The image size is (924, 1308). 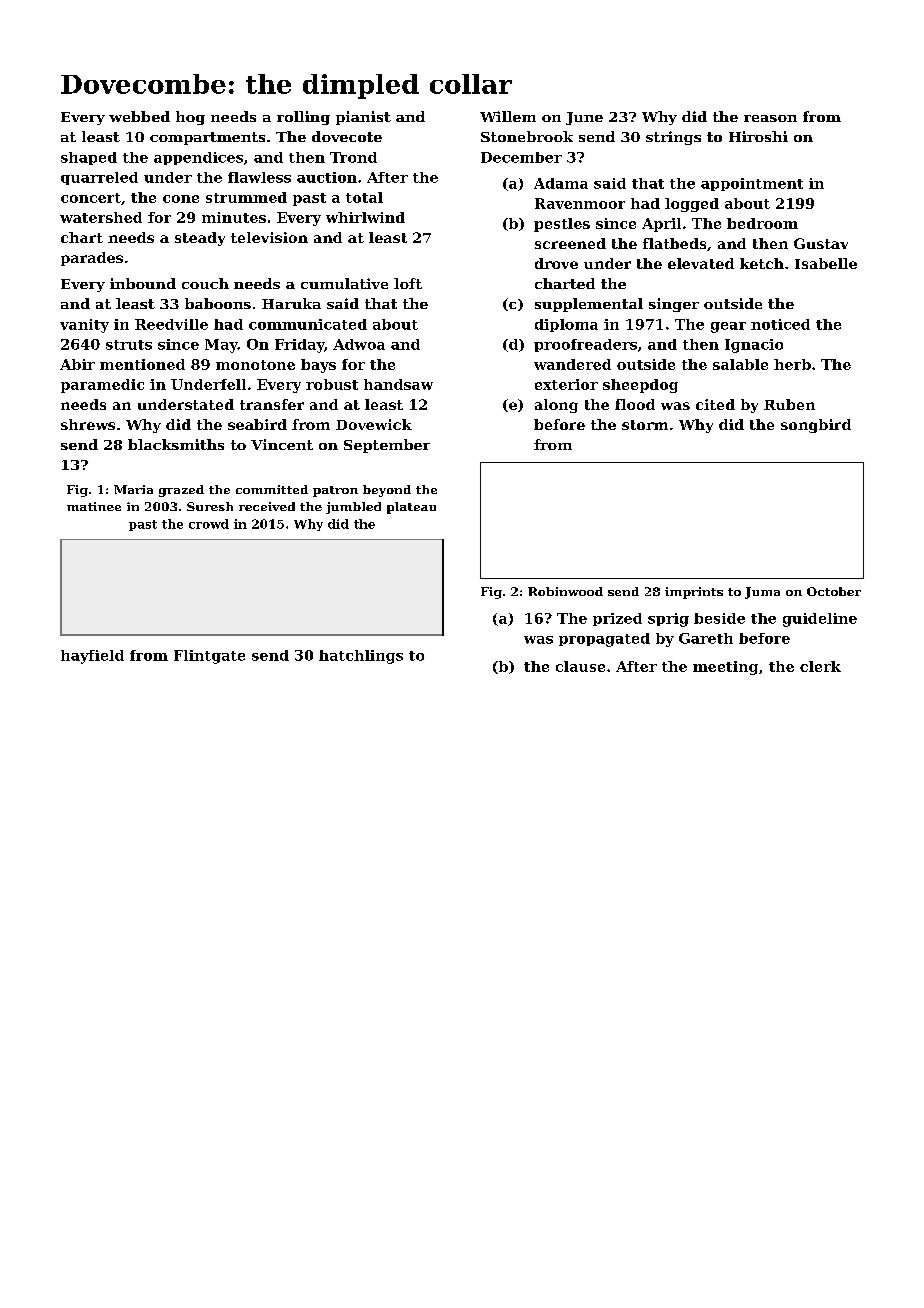 What do you see at coordinates (200, 239) in the image?
I see `steady` at bounding box center [200, 239].
